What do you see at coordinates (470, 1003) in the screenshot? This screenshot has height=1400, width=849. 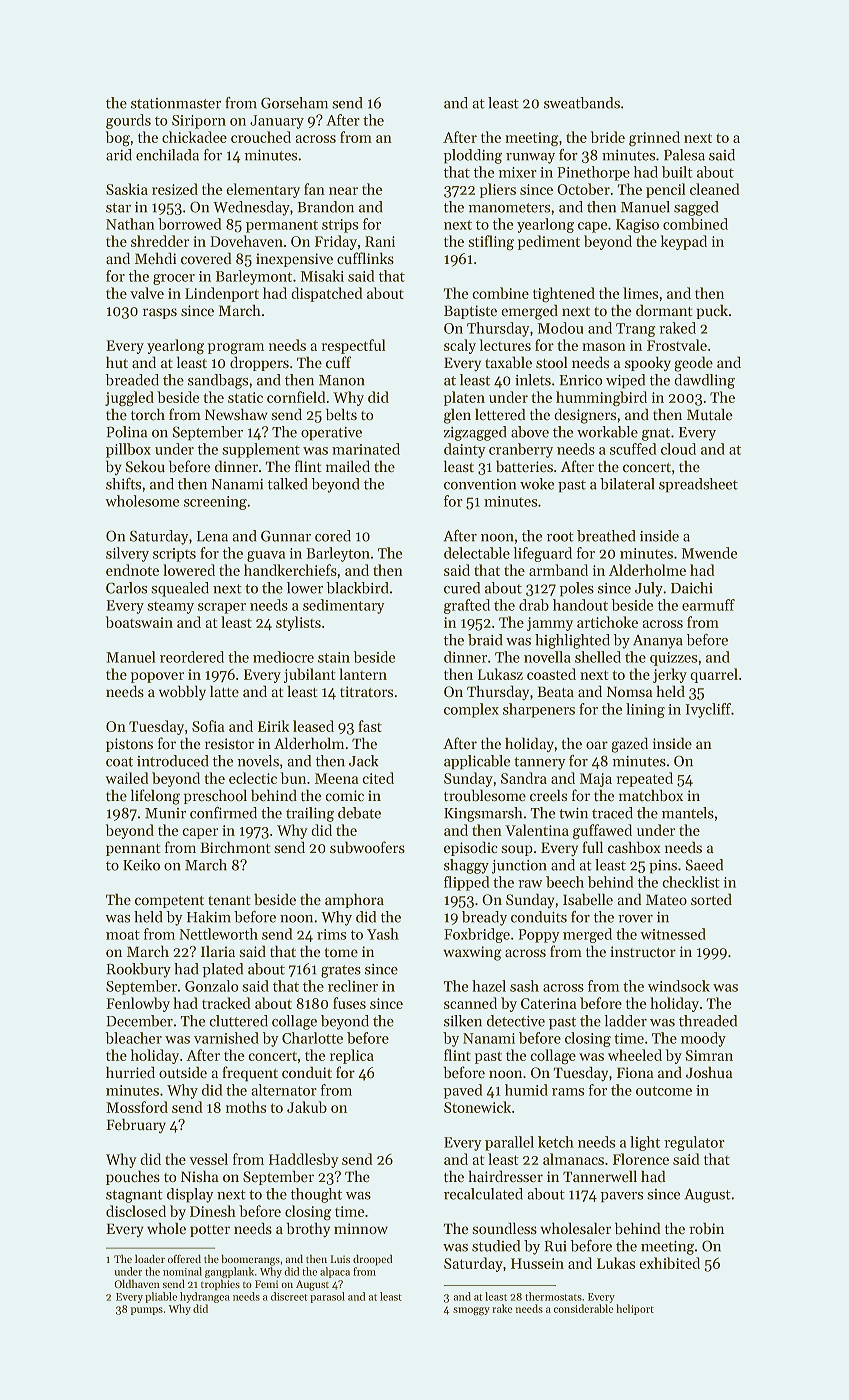 I see `scanned` at bounding box center [470, 1003].
